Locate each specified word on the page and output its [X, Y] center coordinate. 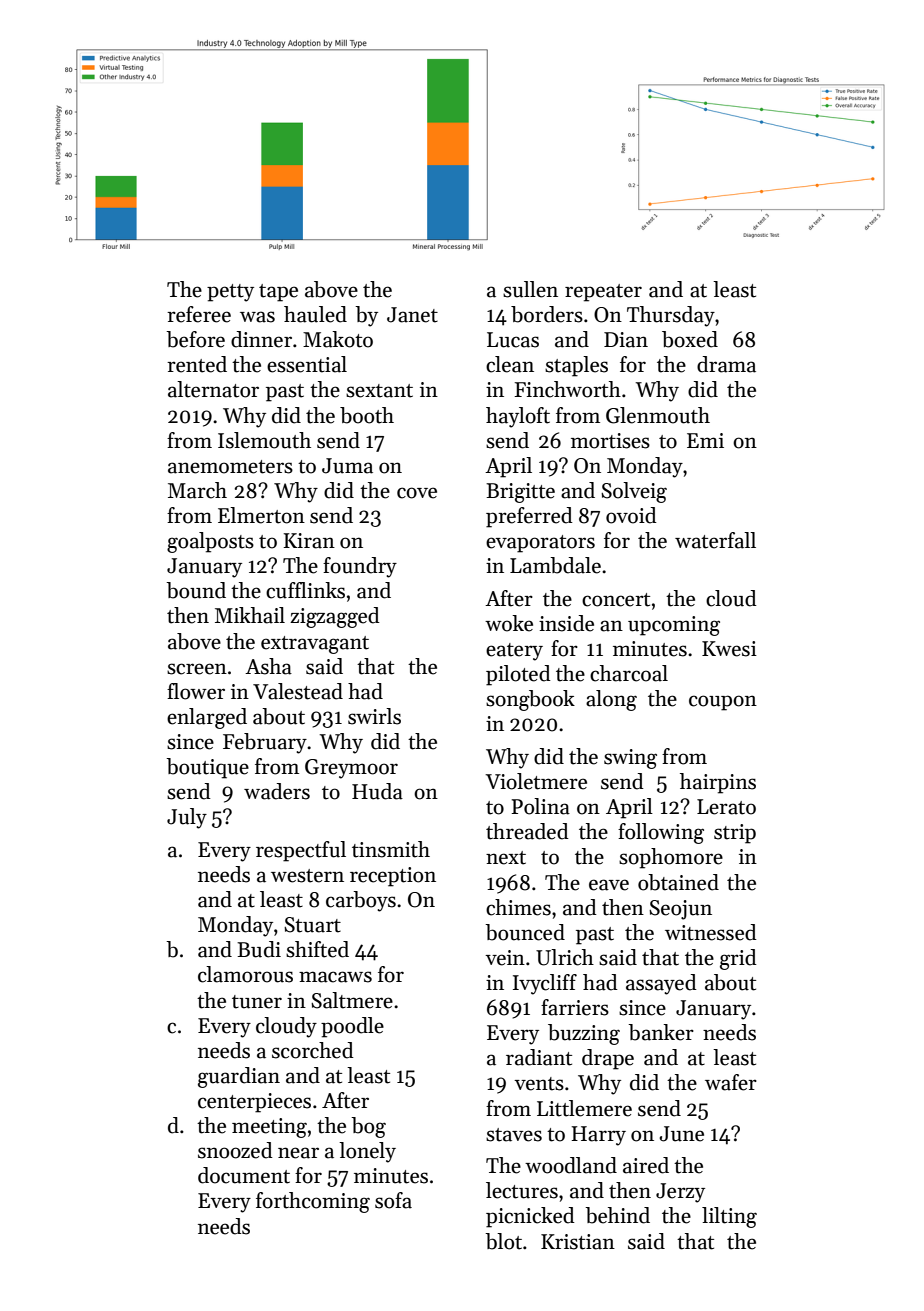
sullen [530, 289]
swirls [374, 716]
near [298, 1153]
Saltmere [352, 1000]
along [611, 700]
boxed [690, 339]
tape [278, 293]
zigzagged [335, 617]
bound [196, 590]
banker [661, 1032]
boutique [207, 768]
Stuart [312, 925]
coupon [723, 703]
